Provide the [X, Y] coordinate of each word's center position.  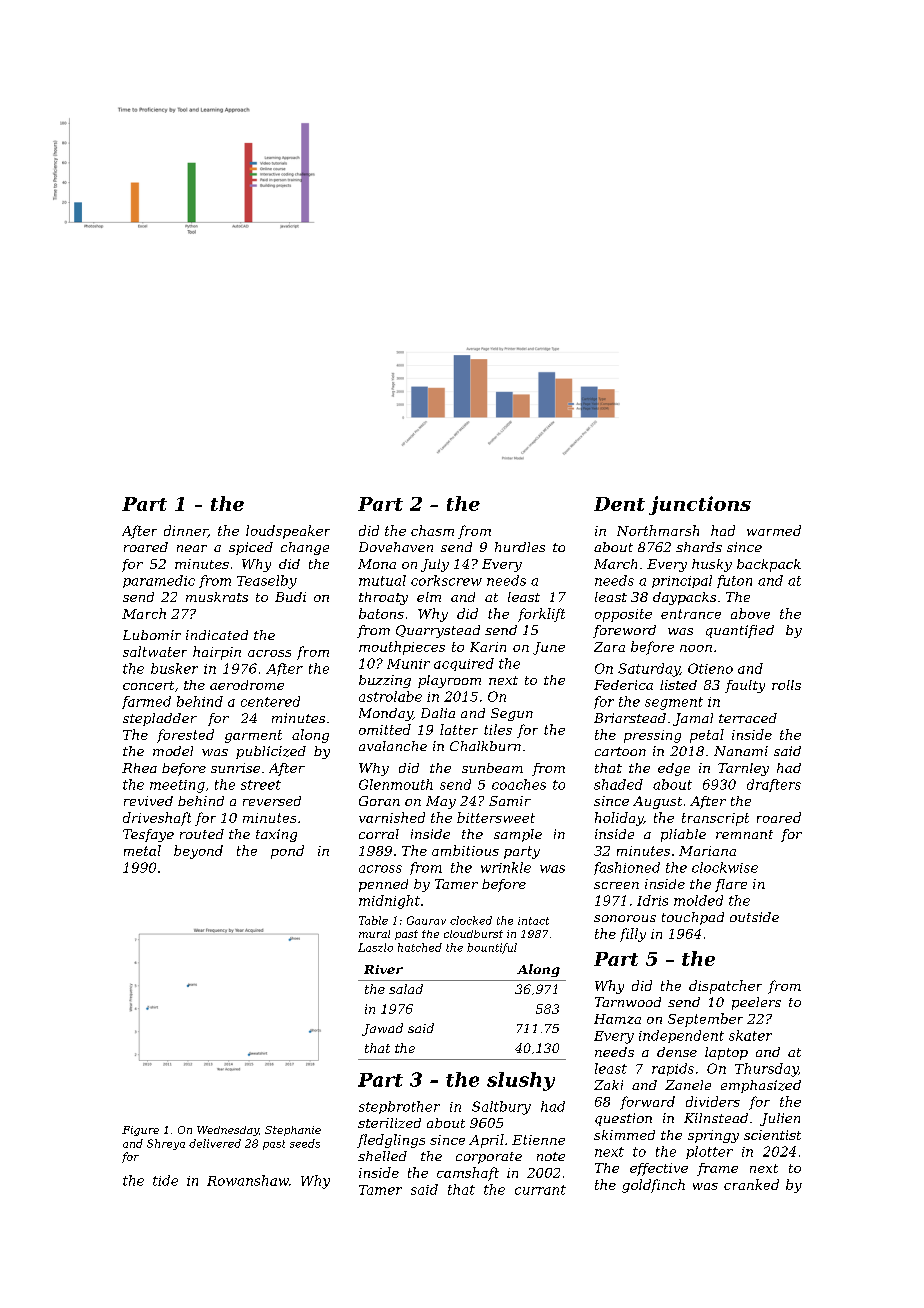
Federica [623, 685]
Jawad [382, 1029]
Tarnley [743, 769]
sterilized [389, 1123]
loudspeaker [288, 532]
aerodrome [247, 685]
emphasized [761, 1086]
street [261, 785]
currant [540, 1190]
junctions [700, 505]
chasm [432, 530]
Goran [379, 801]
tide [165, 1180]
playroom [449, 681]
